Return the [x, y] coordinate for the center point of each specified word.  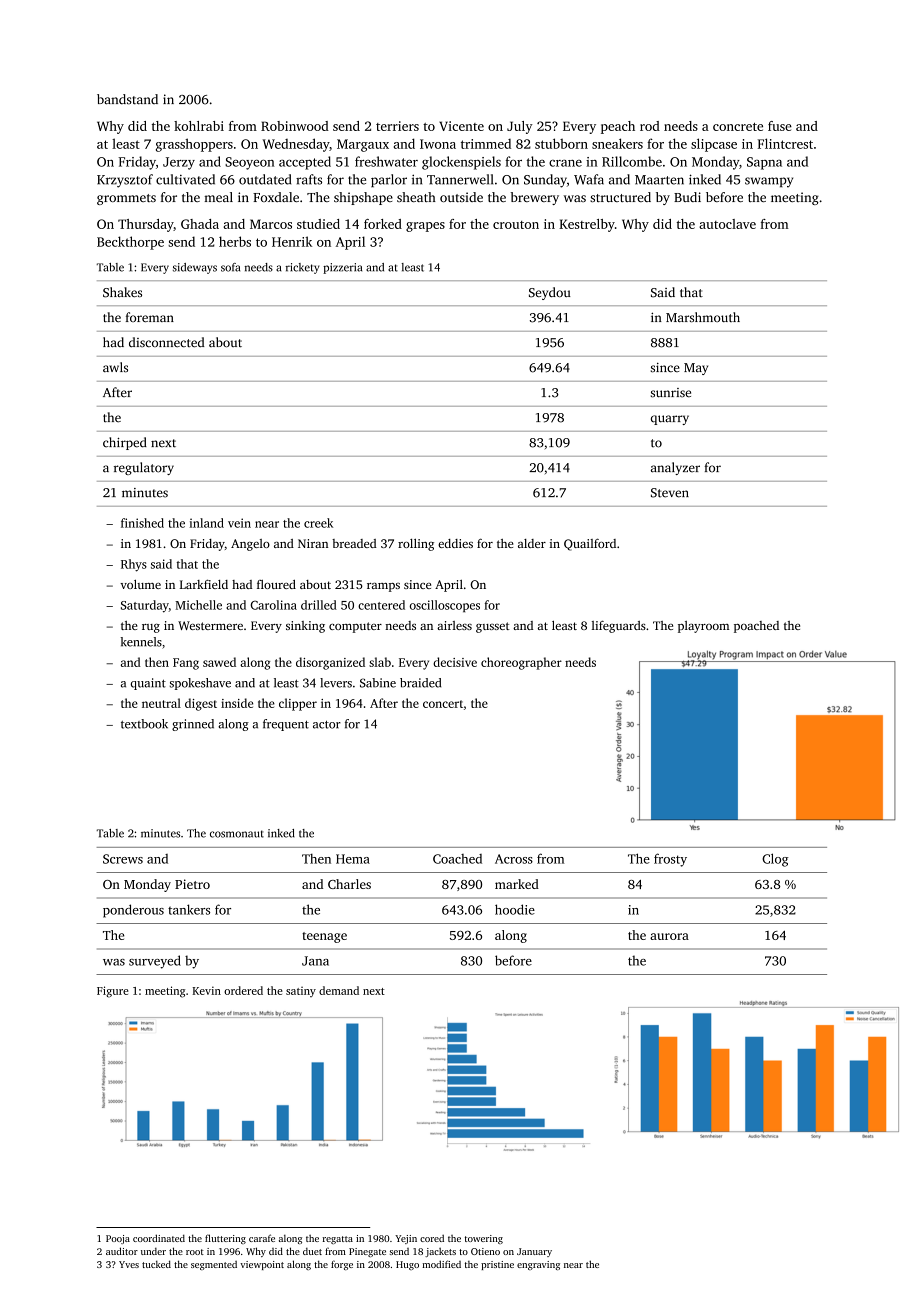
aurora [669, 936]
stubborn [561, 143]
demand [339, 990]
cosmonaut [237, 834]
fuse [780, 126]
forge [342, 1265]
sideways [195, 268]
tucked [156, 1264]
